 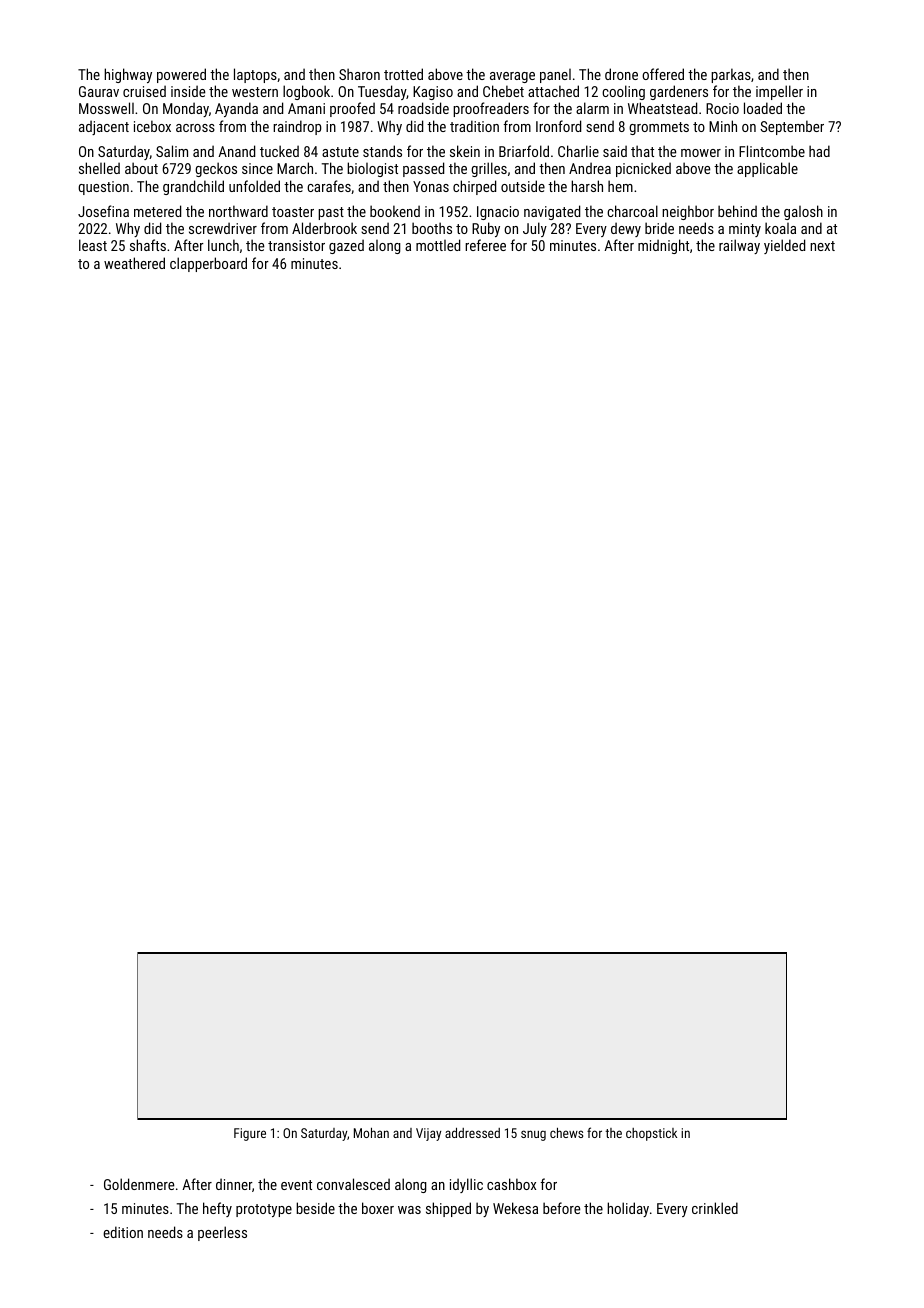 I want to click on railway, so click(x=739, y=246).
